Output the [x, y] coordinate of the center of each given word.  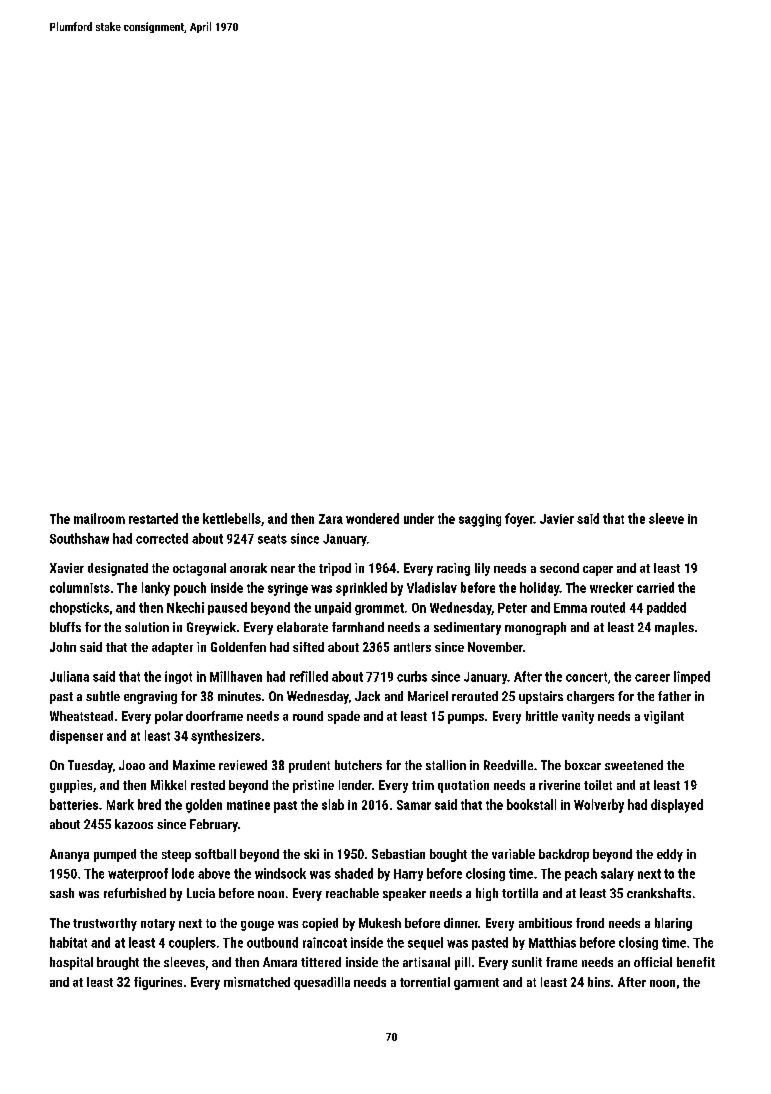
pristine [313, 786]
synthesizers [226, 737]
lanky [156, 589]
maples [674, 628]
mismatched [257, 982]
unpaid [333, 608]
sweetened [634, 765]
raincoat [325, 942]
